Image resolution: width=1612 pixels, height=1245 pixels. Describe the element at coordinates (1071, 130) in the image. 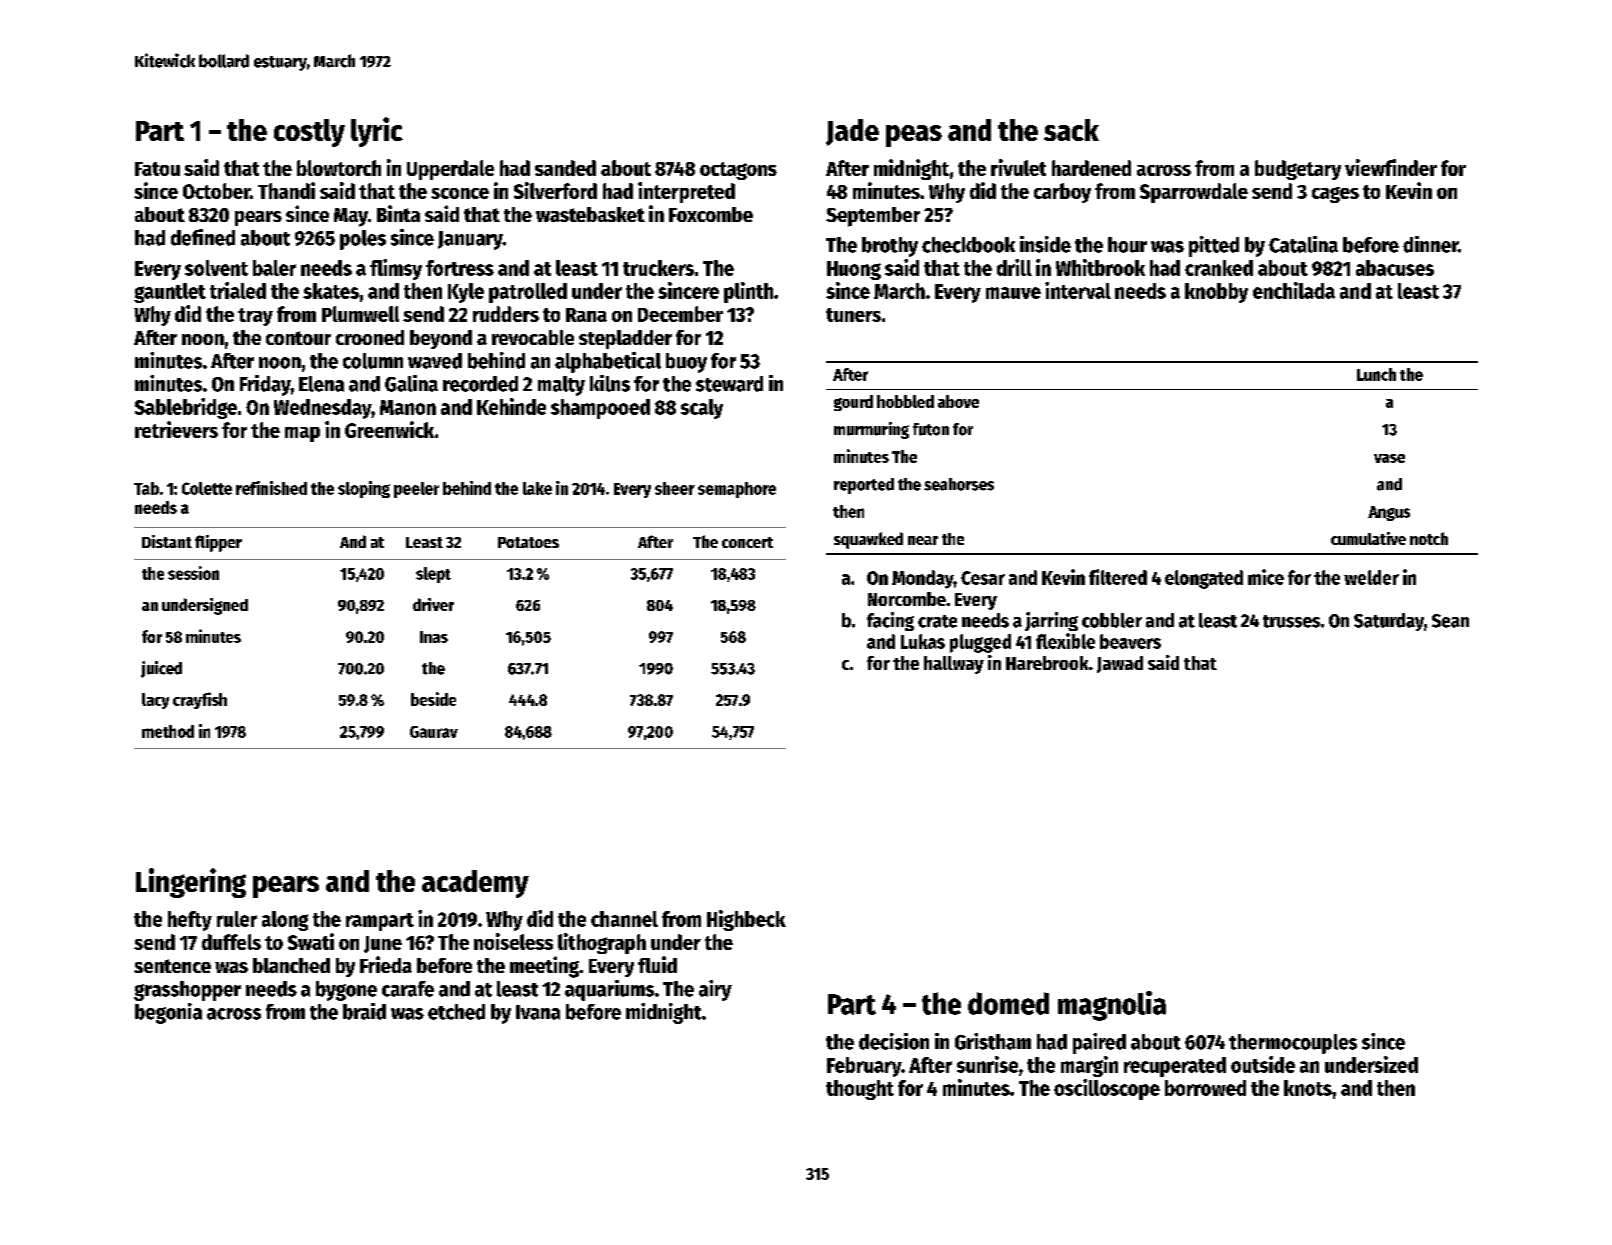

I see `sack` at that location.
